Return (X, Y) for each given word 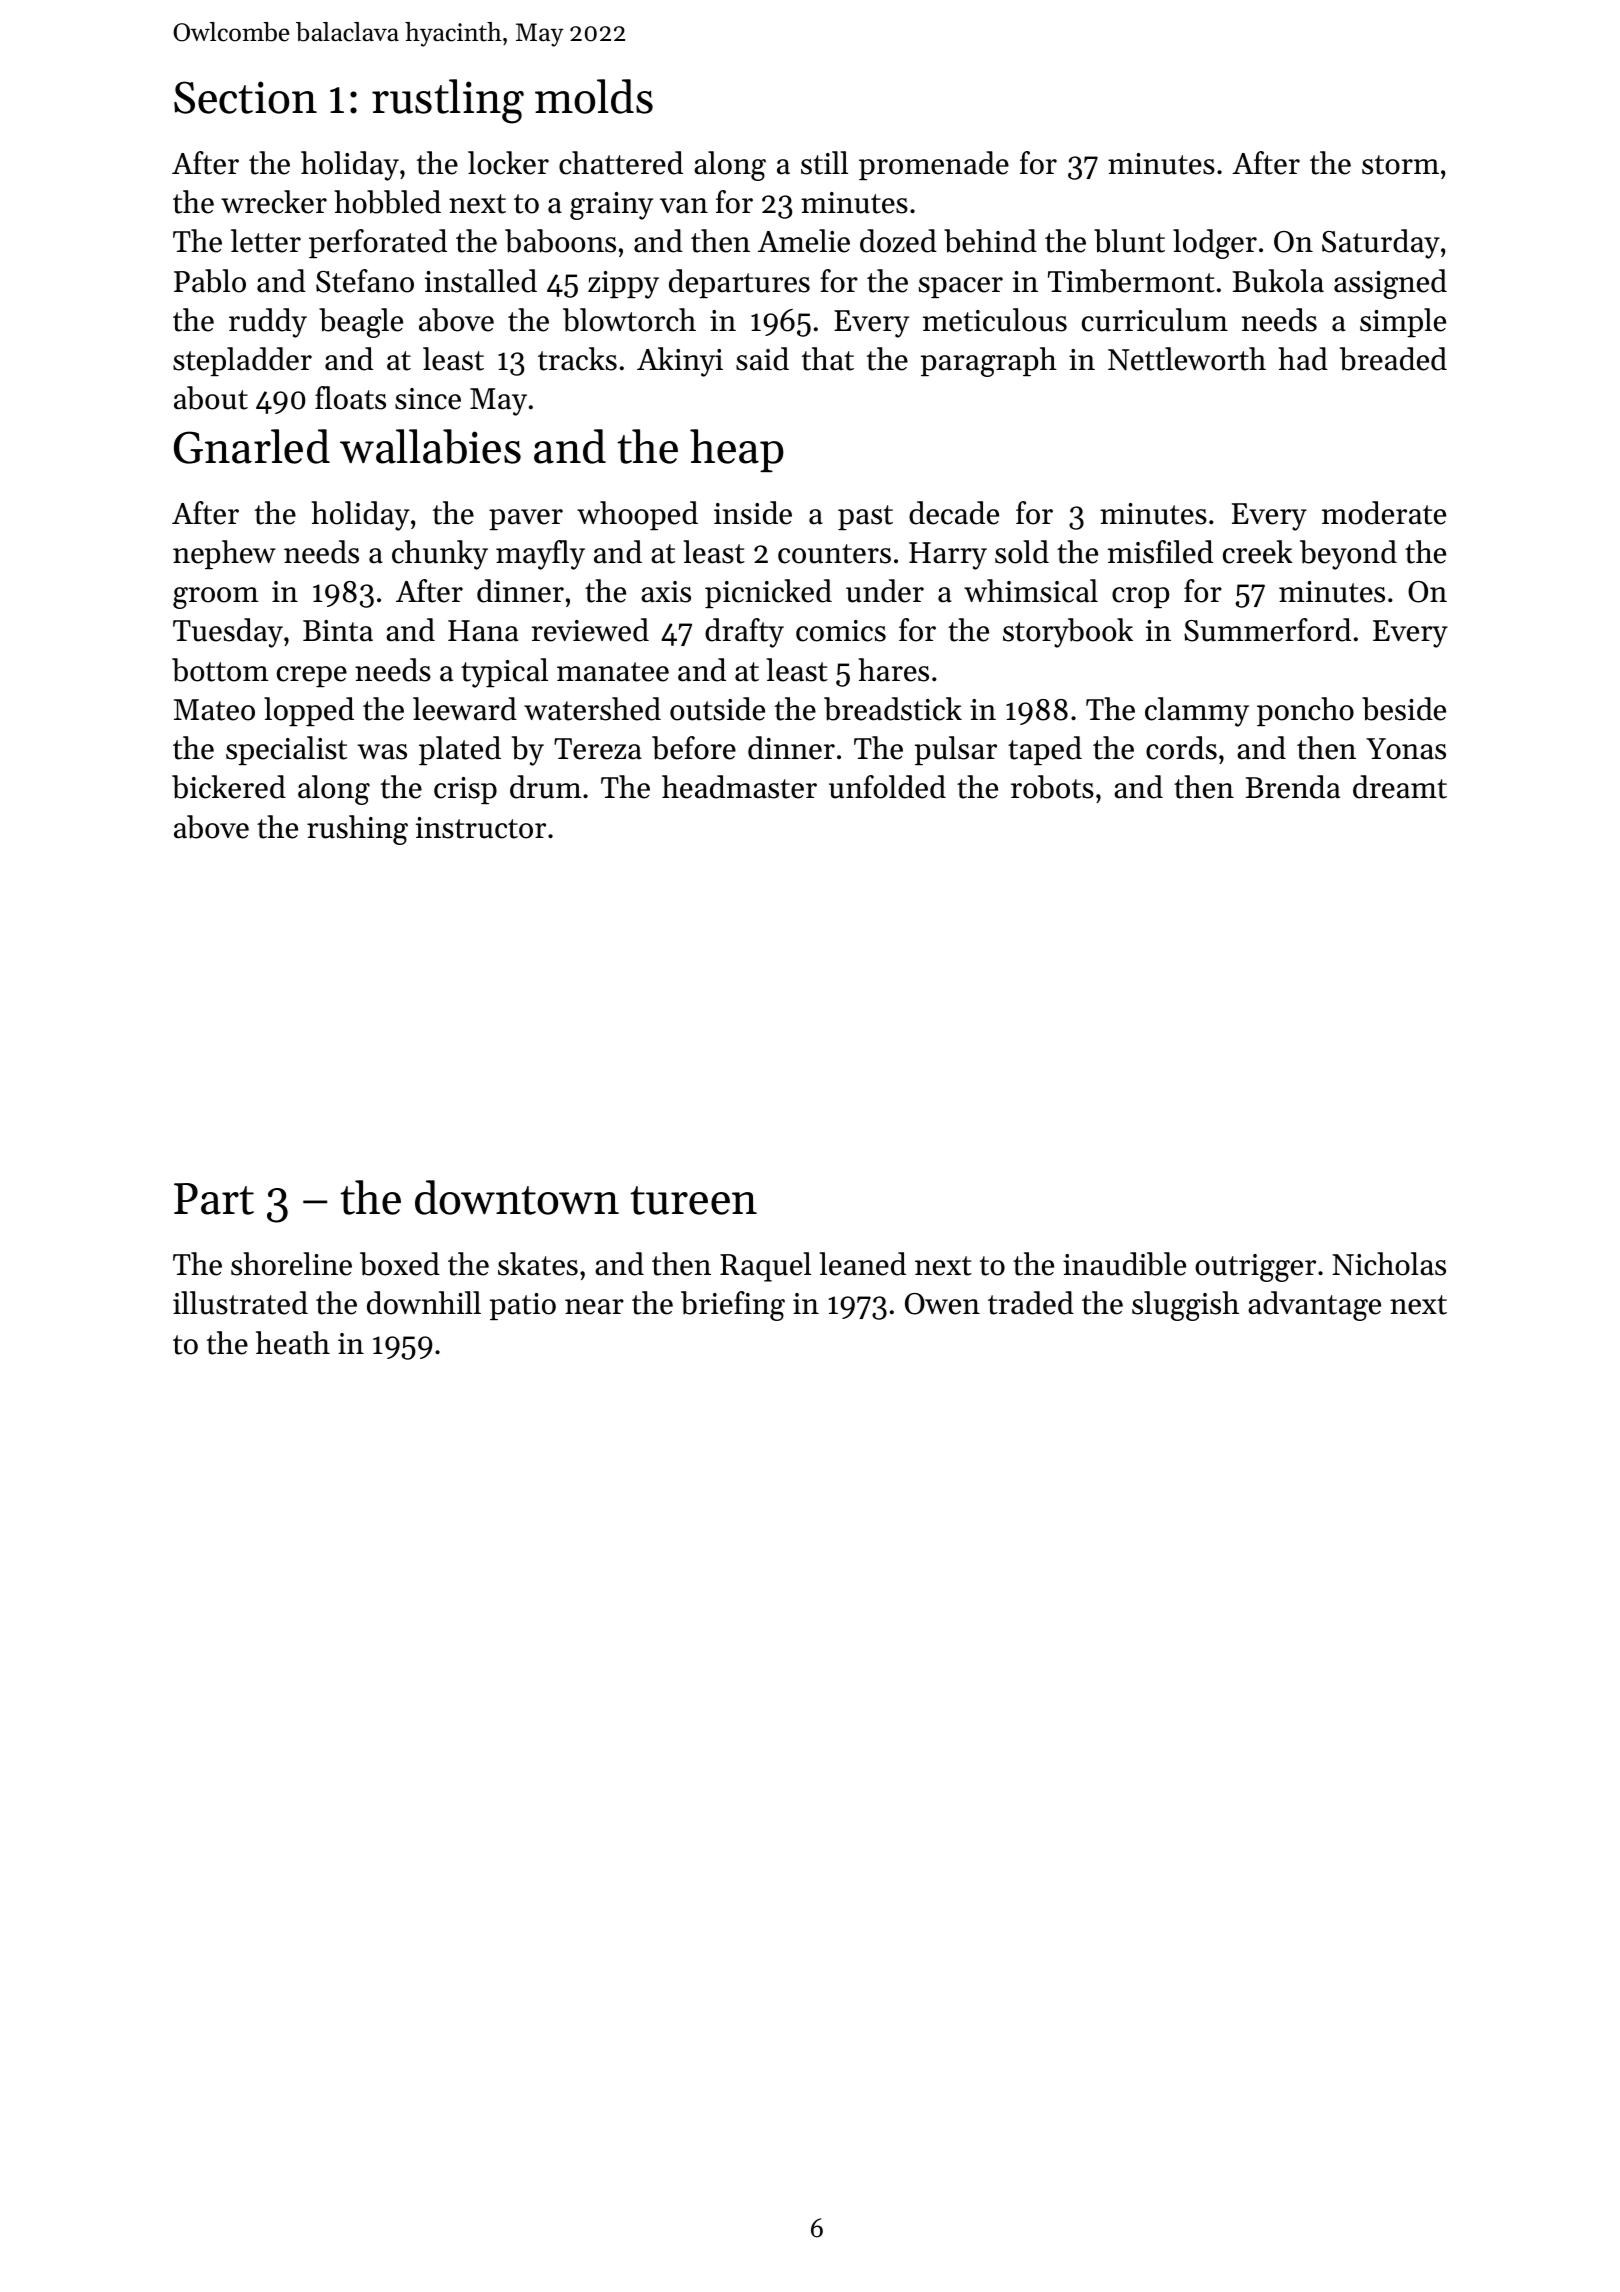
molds (594, 96)
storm (1400, 165)
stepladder (242, 361)
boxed (400, 1264)
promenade (934, 165)
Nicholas (1389, 1264)
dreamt (1400, 787)
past (865, 517)
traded (1031, 1303)
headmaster (739, 787)
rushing (357, 830)
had (1303, 359)
